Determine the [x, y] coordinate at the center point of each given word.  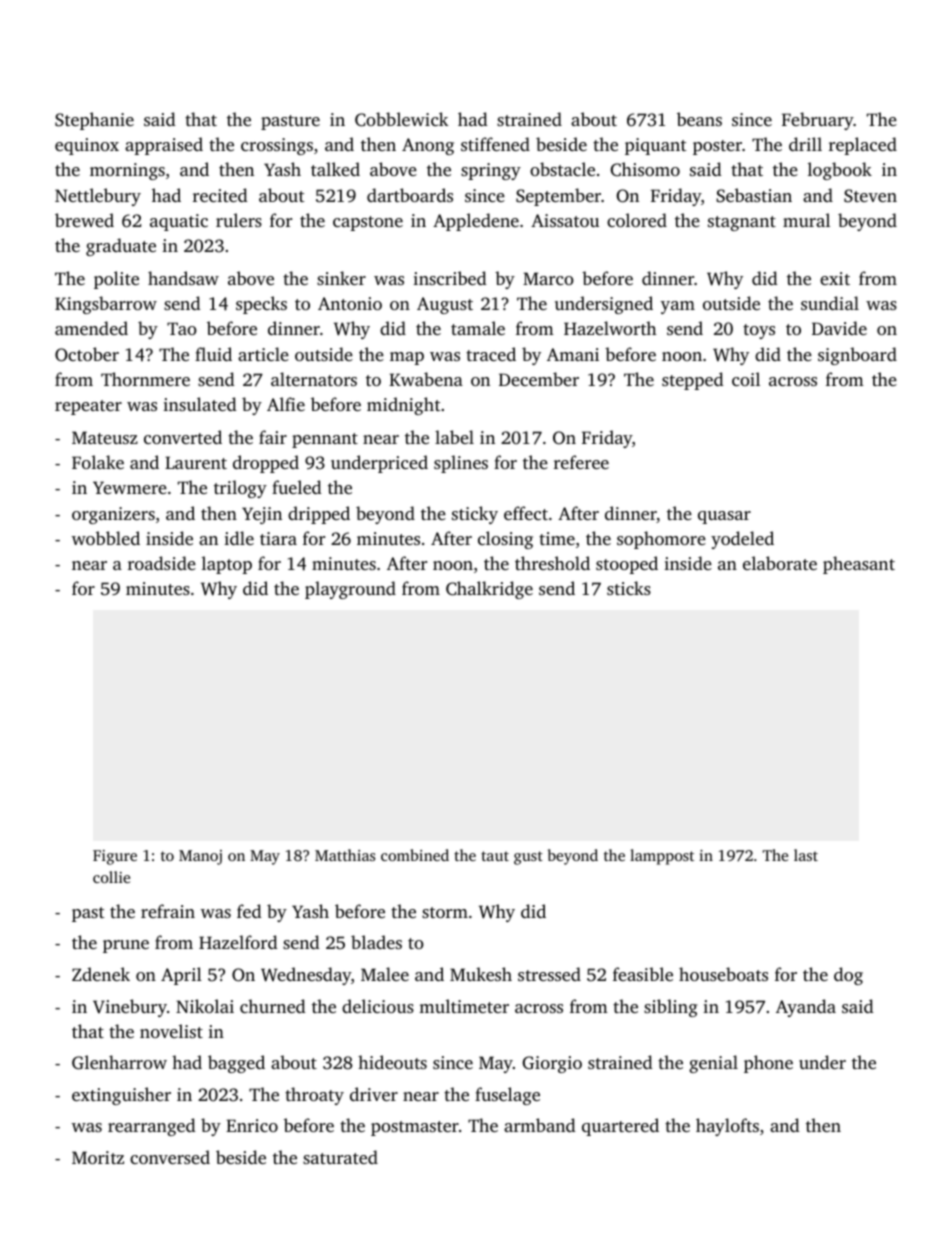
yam [678, 307]
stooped [627, 565]
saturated [340, 1157]
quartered [620, 1127]
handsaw [183, 278]
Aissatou [565, 220]
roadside [162, 563]
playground [350, 590]
